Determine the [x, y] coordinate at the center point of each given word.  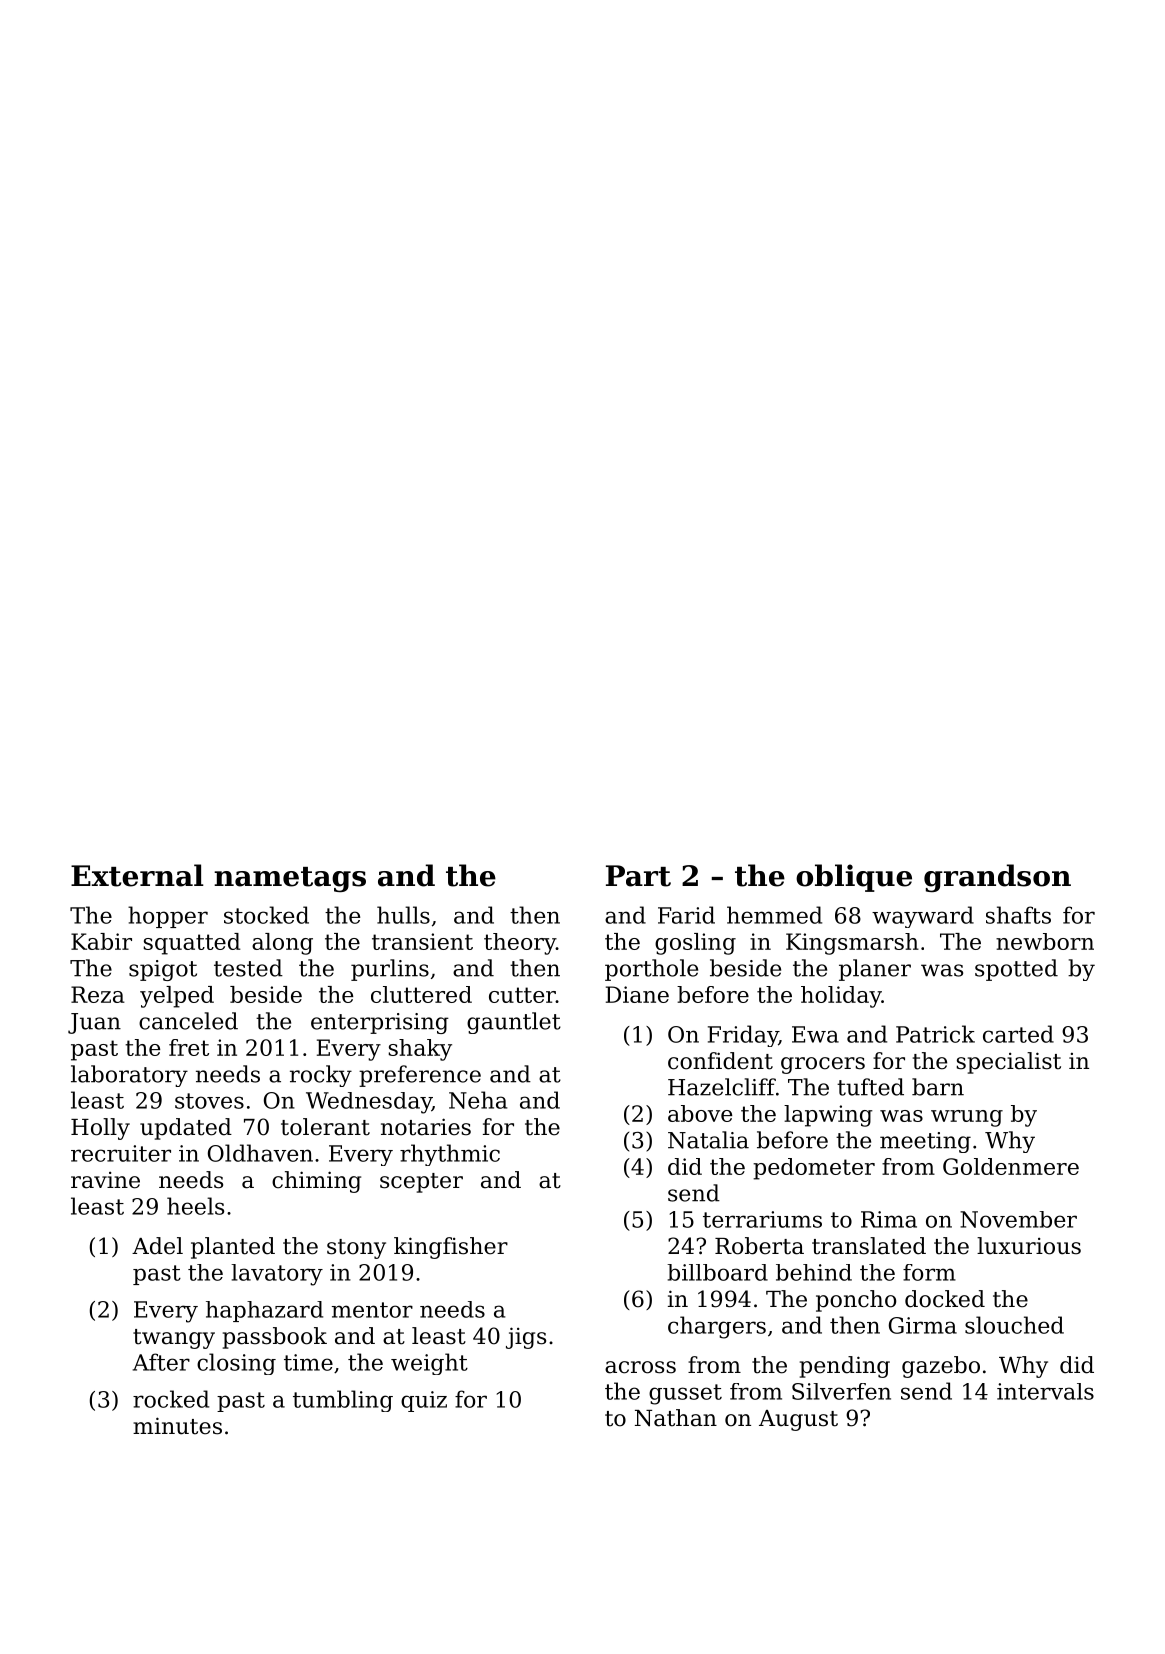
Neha [478, 1100]
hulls [403, 915]
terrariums [762, 1219]
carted [1018, 1034]
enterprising [380, 1023]
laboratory [129, 1076]
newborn [1045, 941]
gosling [695, 944]
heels [195, 1206]
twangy [174, 1339]
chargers [717, 1327]
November [1018, 1219]
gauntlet [514, 1023]
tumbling [343, 1401]
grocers [823, 1065]
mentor [372, 1310]
